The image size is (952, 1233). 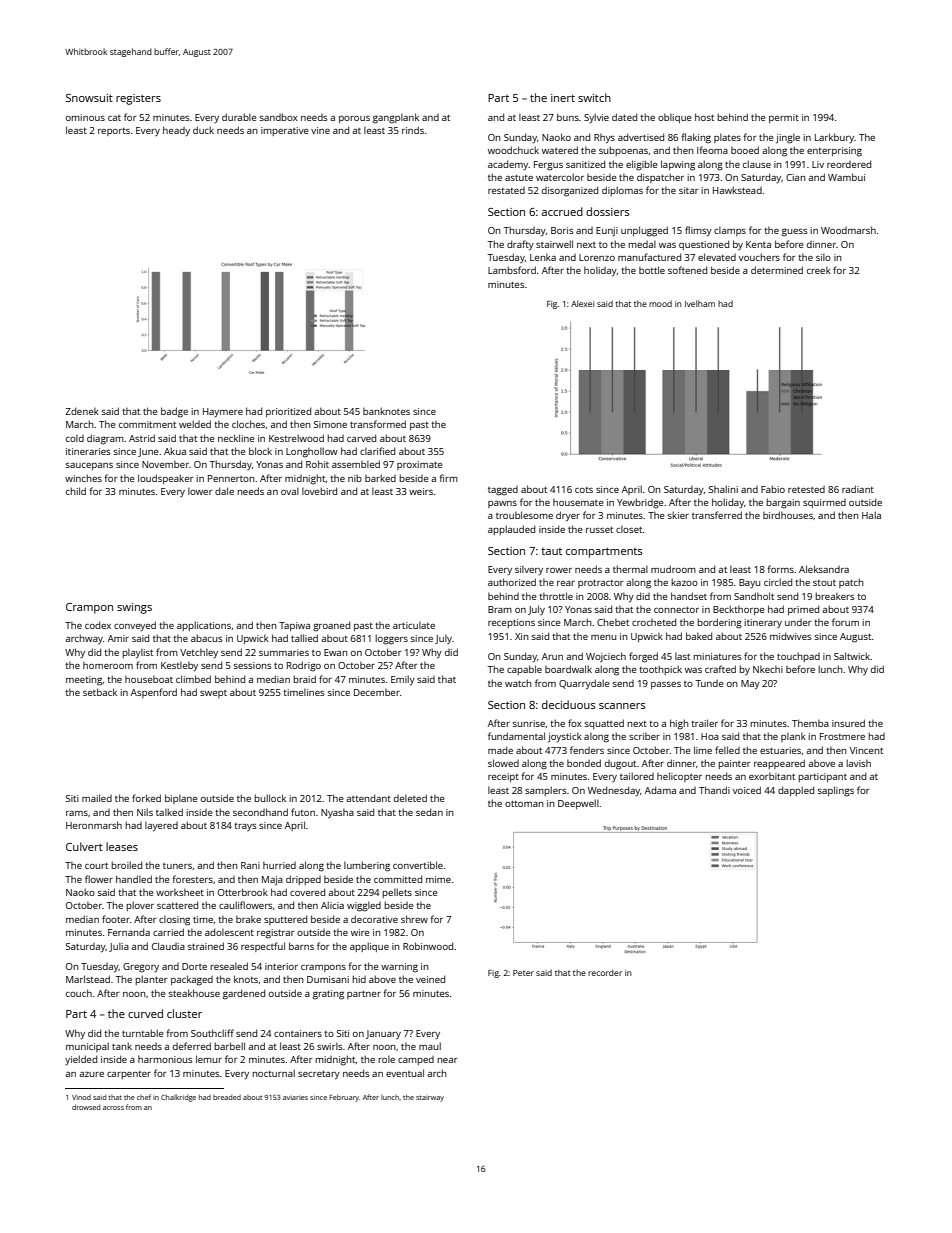 What do you see at coordinates (824, 569) in the image?
I see `Aleksandra` at bounding box center [824, 569].
